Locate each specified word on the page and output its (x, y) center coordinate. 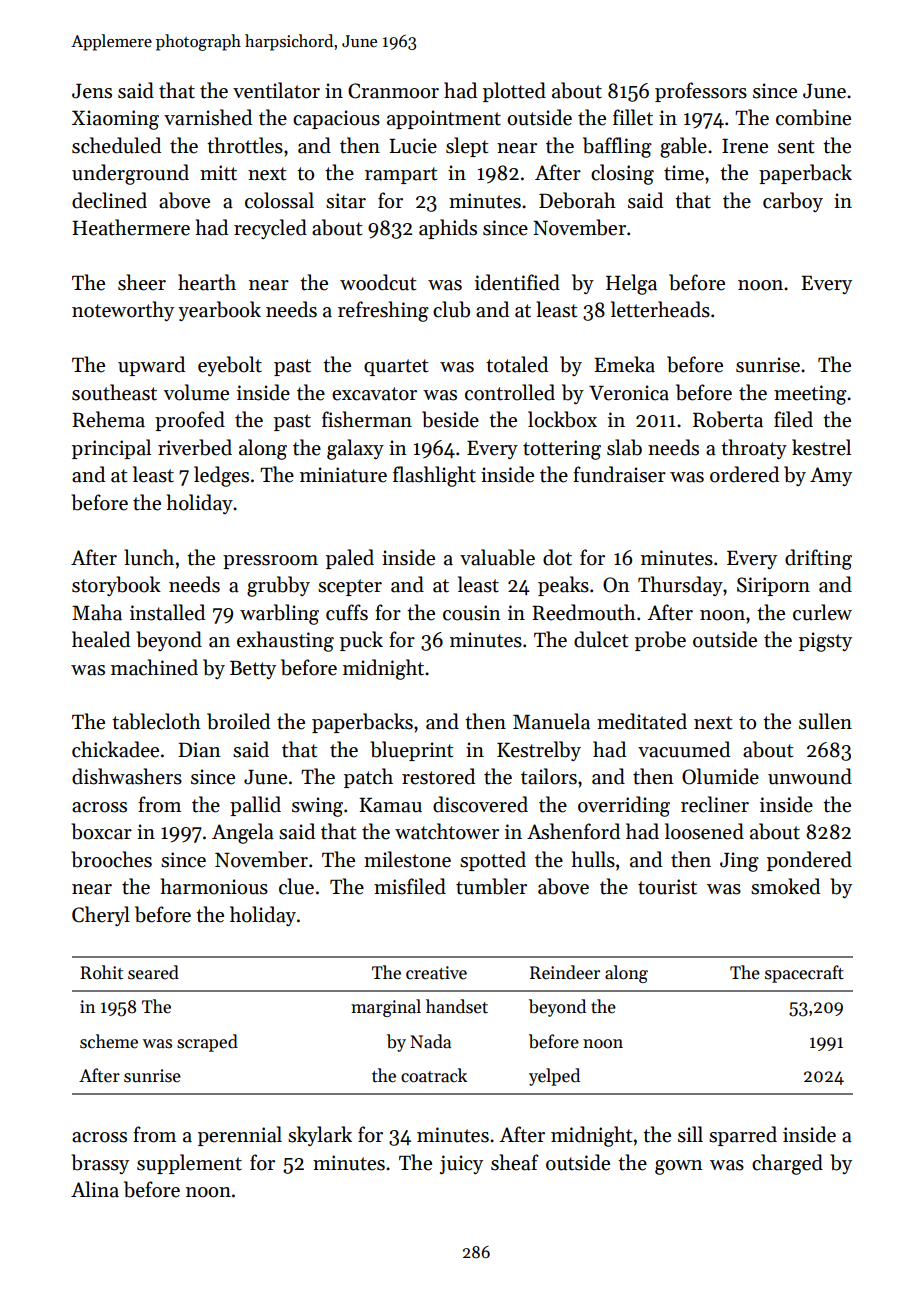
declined (109, 200)
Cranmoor (393, 91)
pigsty (825, 642)
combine (813, 117)
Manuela (551, 721)
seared (153, 972)
